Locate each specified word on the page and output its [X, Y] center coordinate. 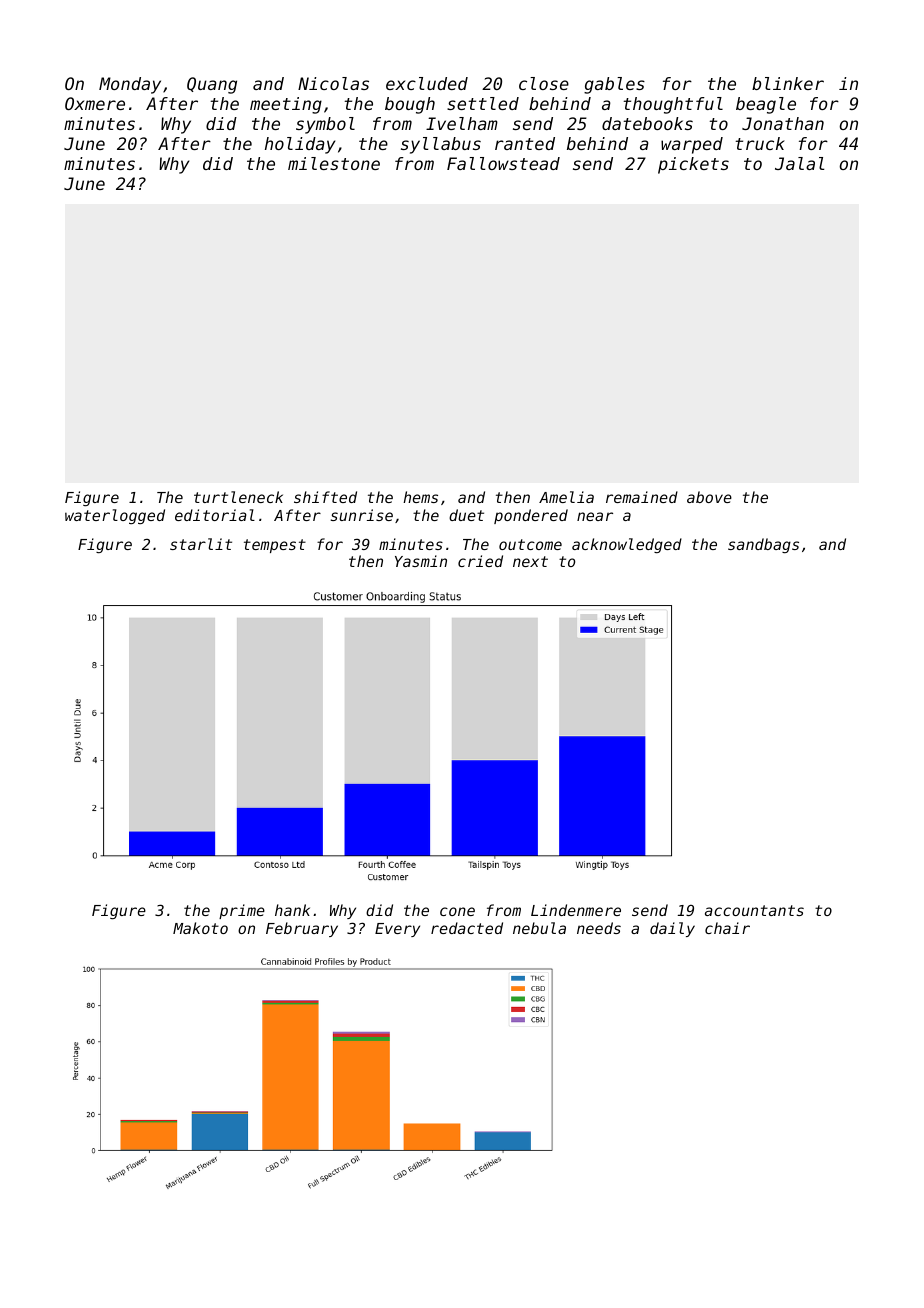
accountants [754, 910]
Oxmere [95, 103]
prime [242, 911]
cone [457, 911]
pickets [693, 165]
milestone [334, 163]
